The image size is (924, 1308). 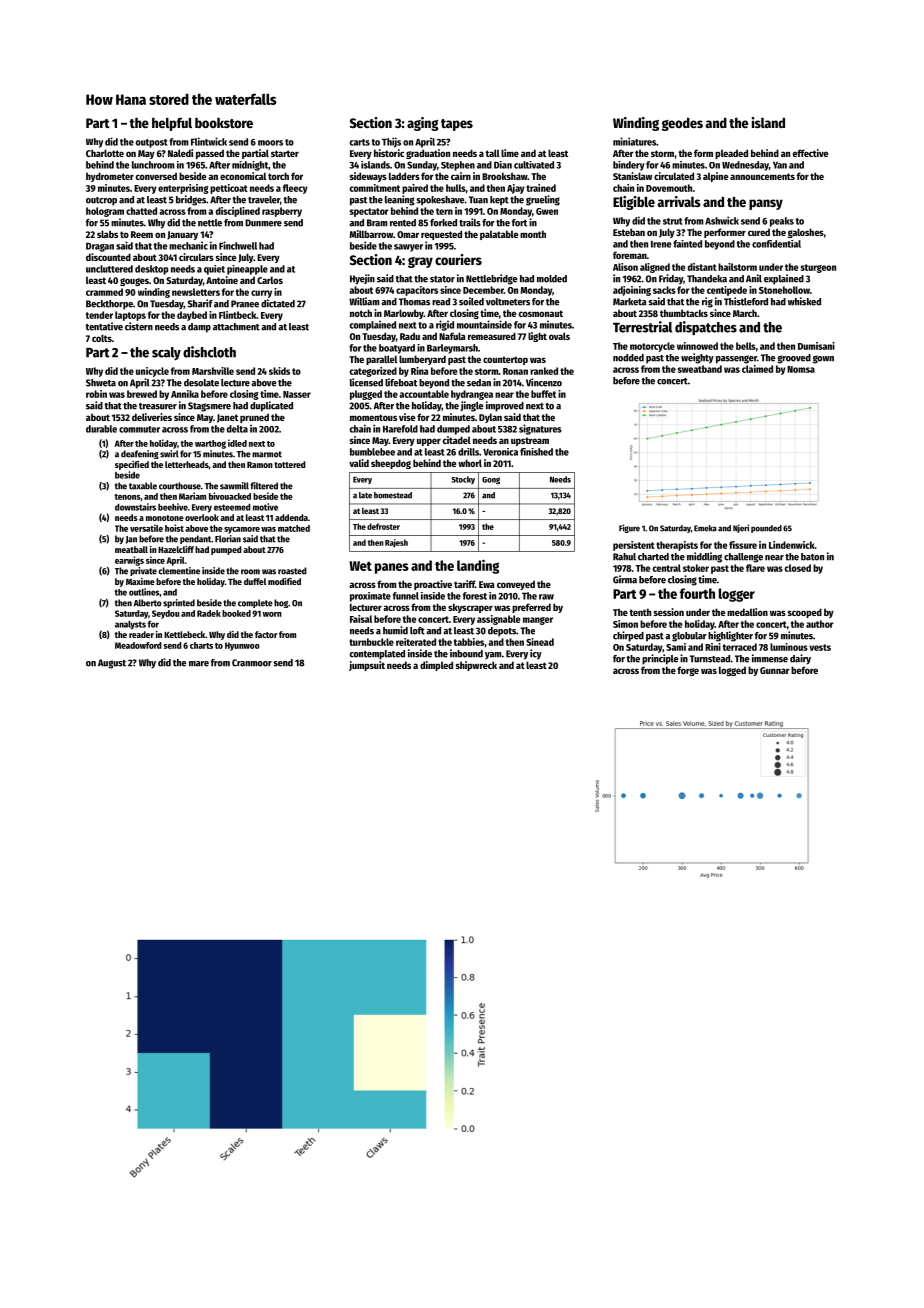 I want to click on aging, so click(x=423, y=124).
